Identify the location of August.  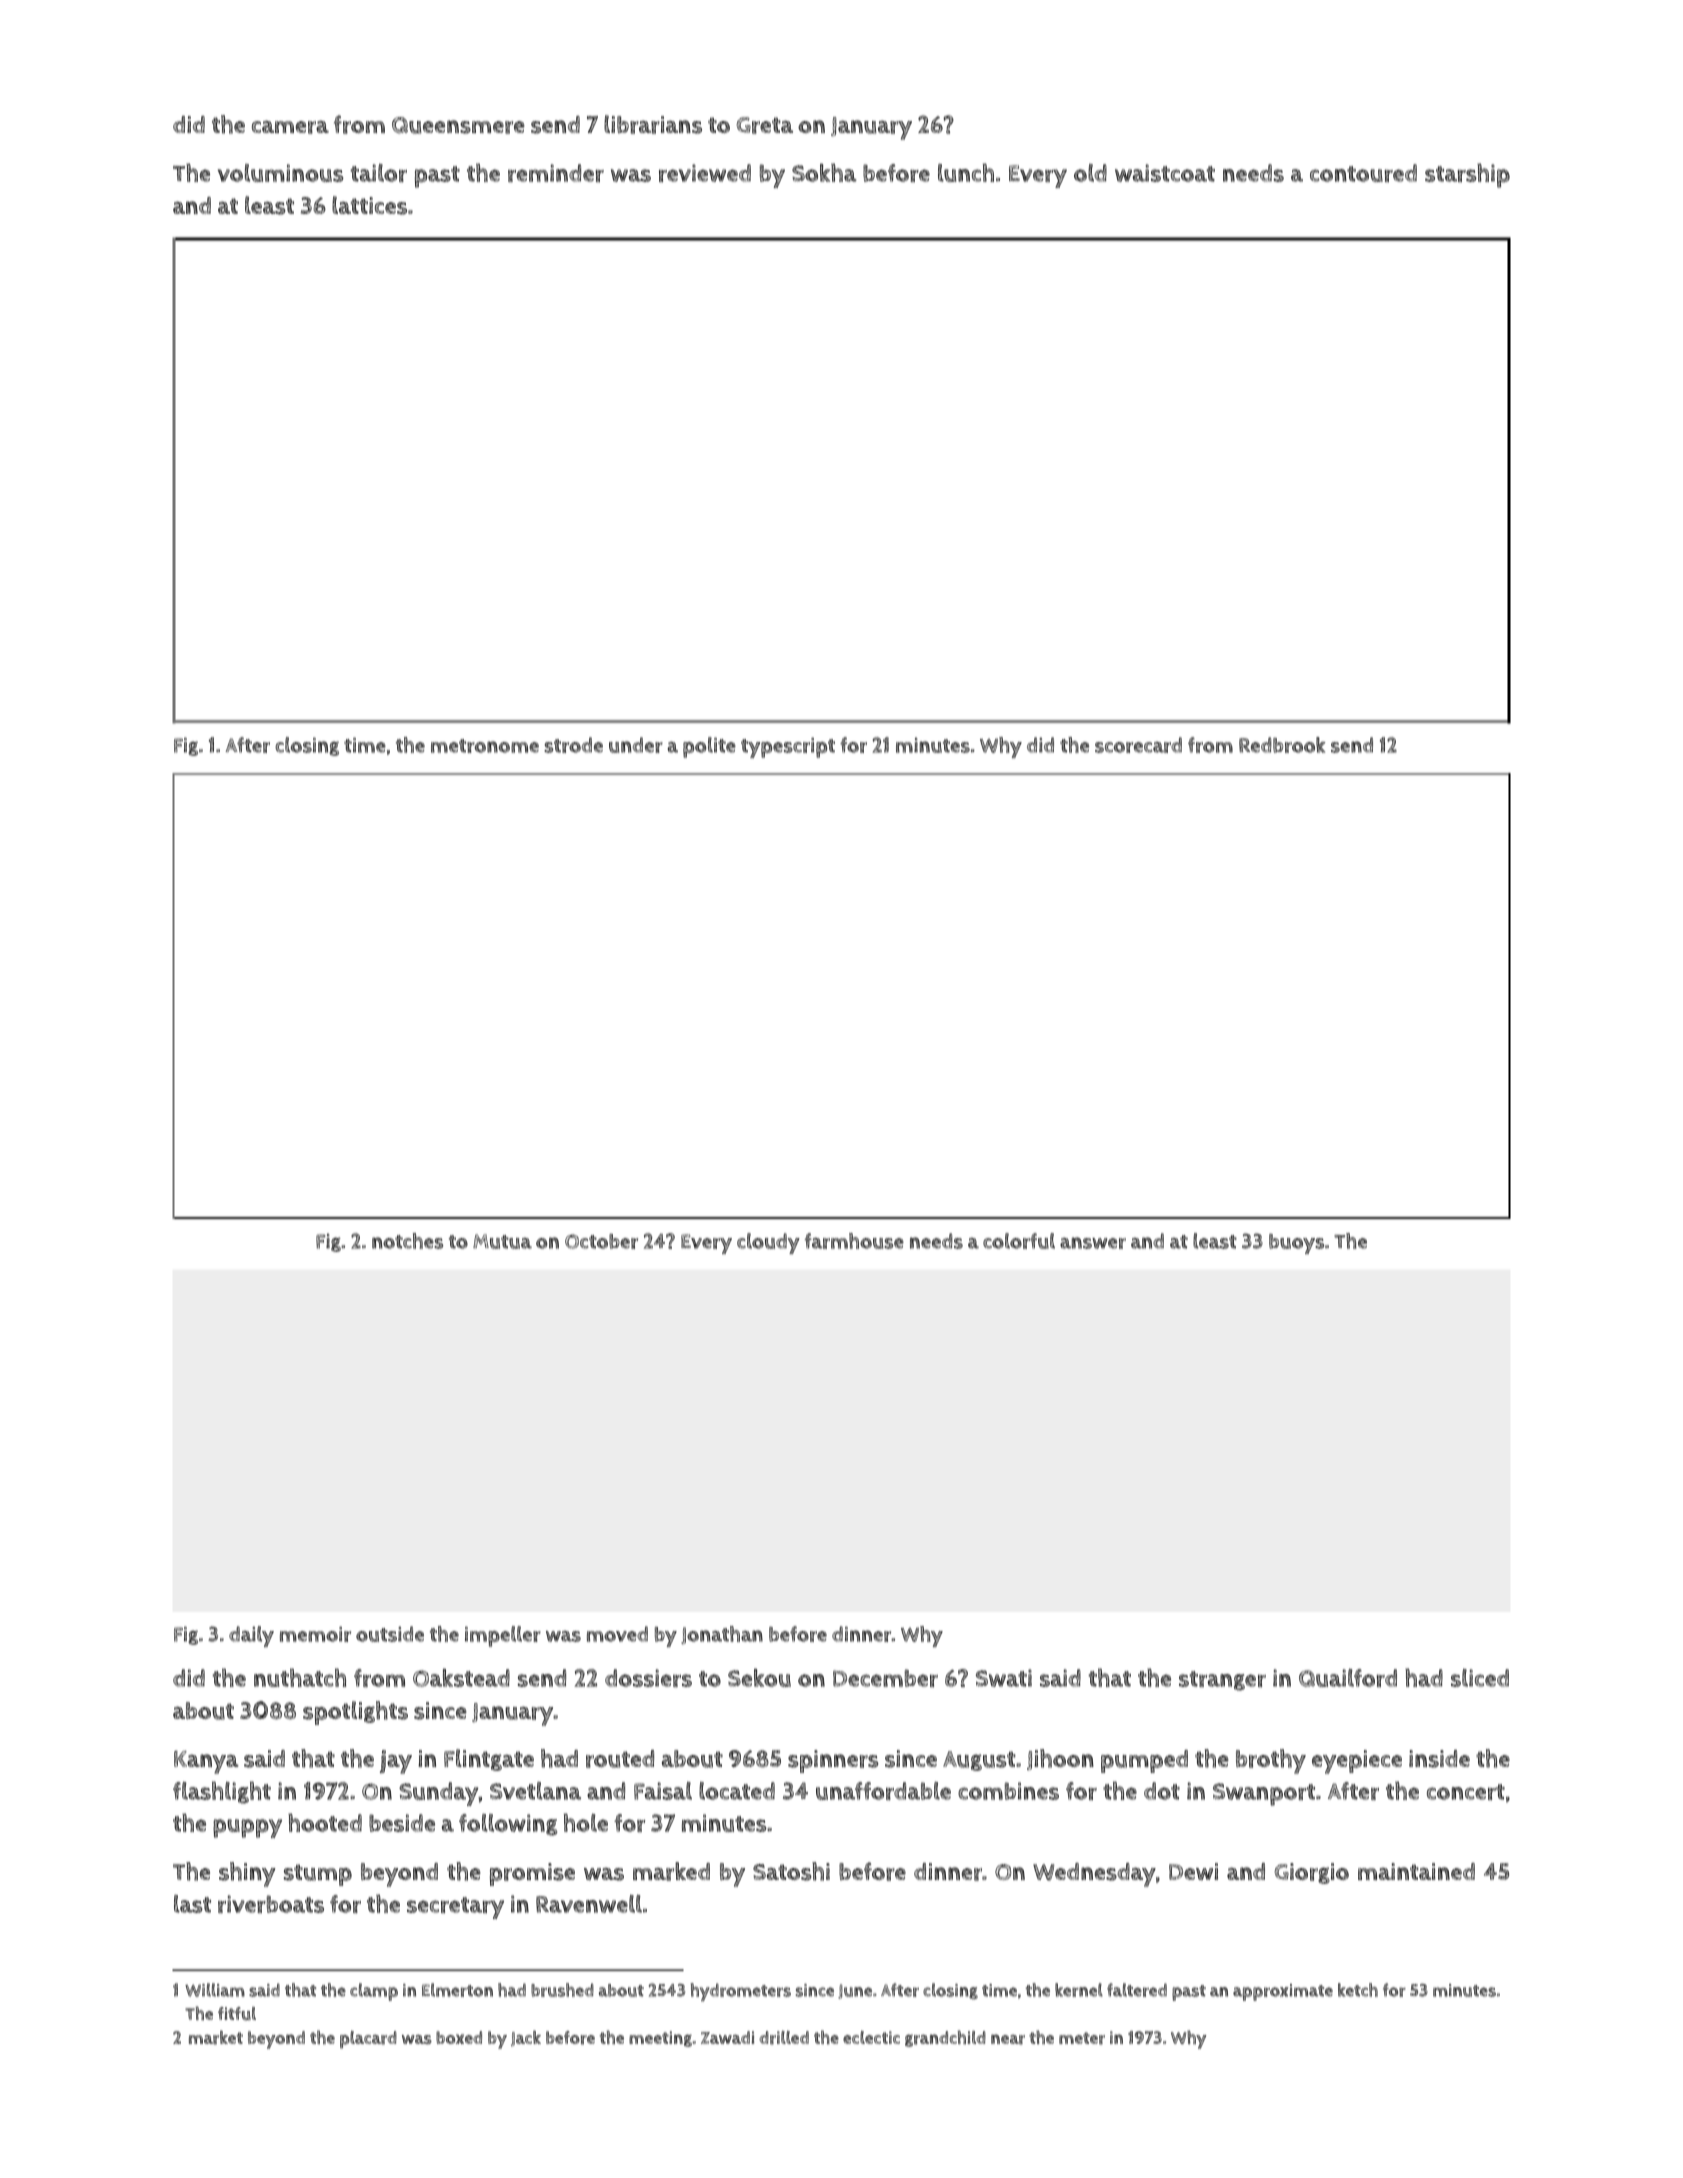
(979, 1761).
